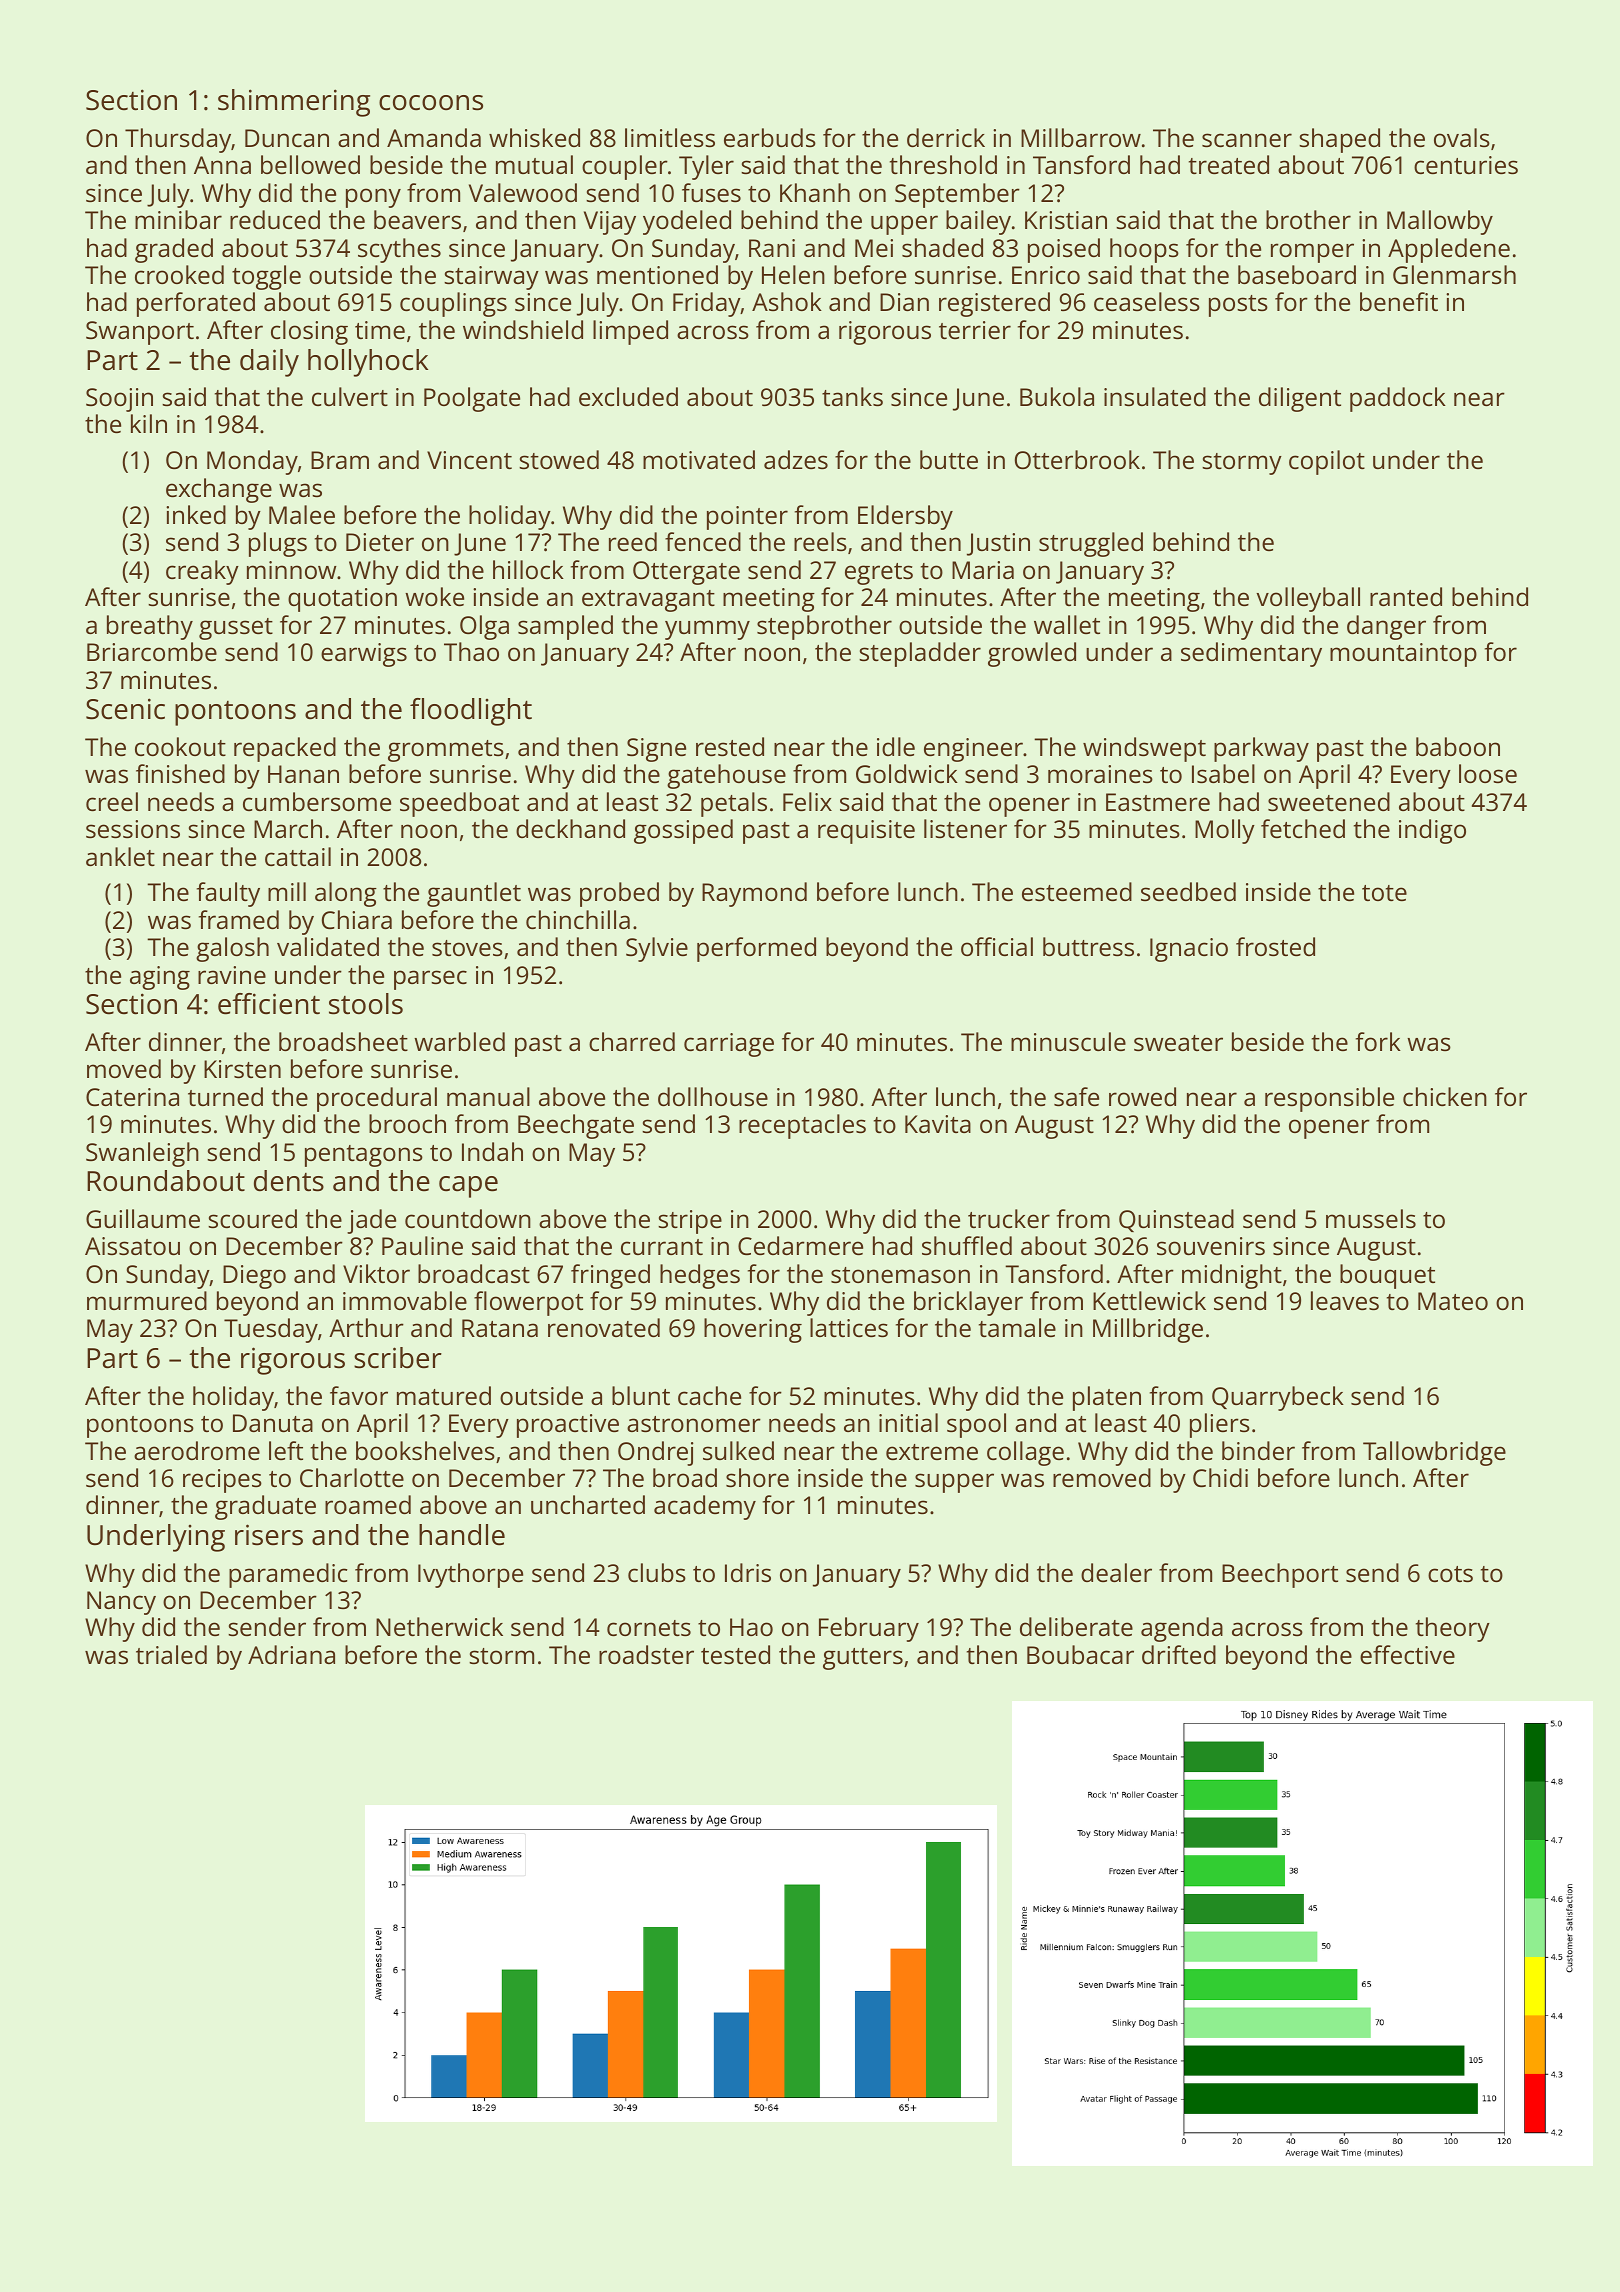 Image resolution: width=1620 pixels, height=2292 pixels. Describe the element at coordinates (656, 750) in the screenshot. I see `Signe` at that location.
